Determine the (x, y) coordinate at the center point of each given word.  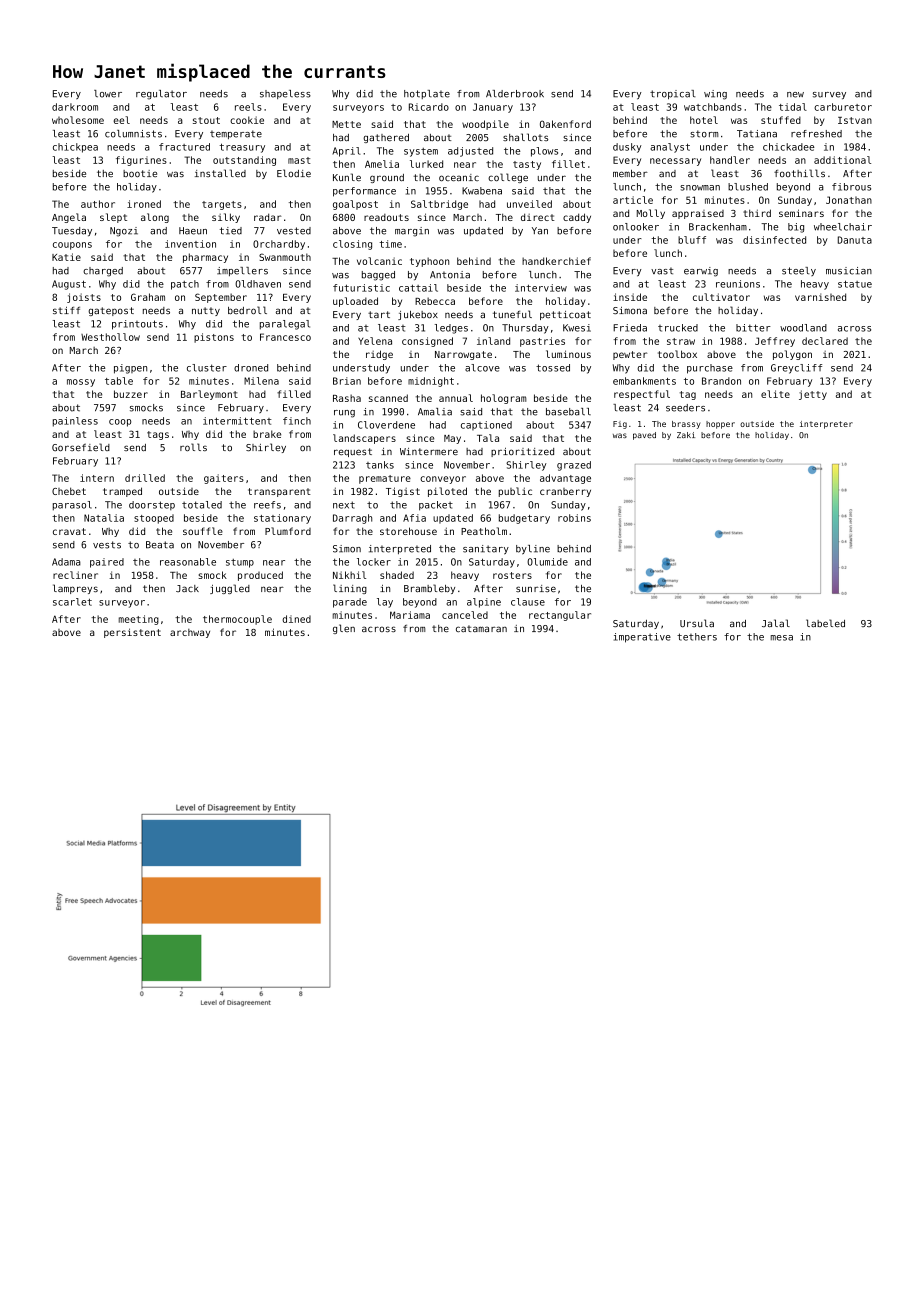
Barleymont (209, 395)
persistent (132, 633)
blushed (748, 187)
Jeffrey (775, 342)
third (757, 213)
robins (574, 518)
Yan (540, 231)
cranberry (565, 492)
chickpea (75, 148)
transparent (279, 492)
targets (222, 205)
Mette (346, 124)
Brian (347, 381)
